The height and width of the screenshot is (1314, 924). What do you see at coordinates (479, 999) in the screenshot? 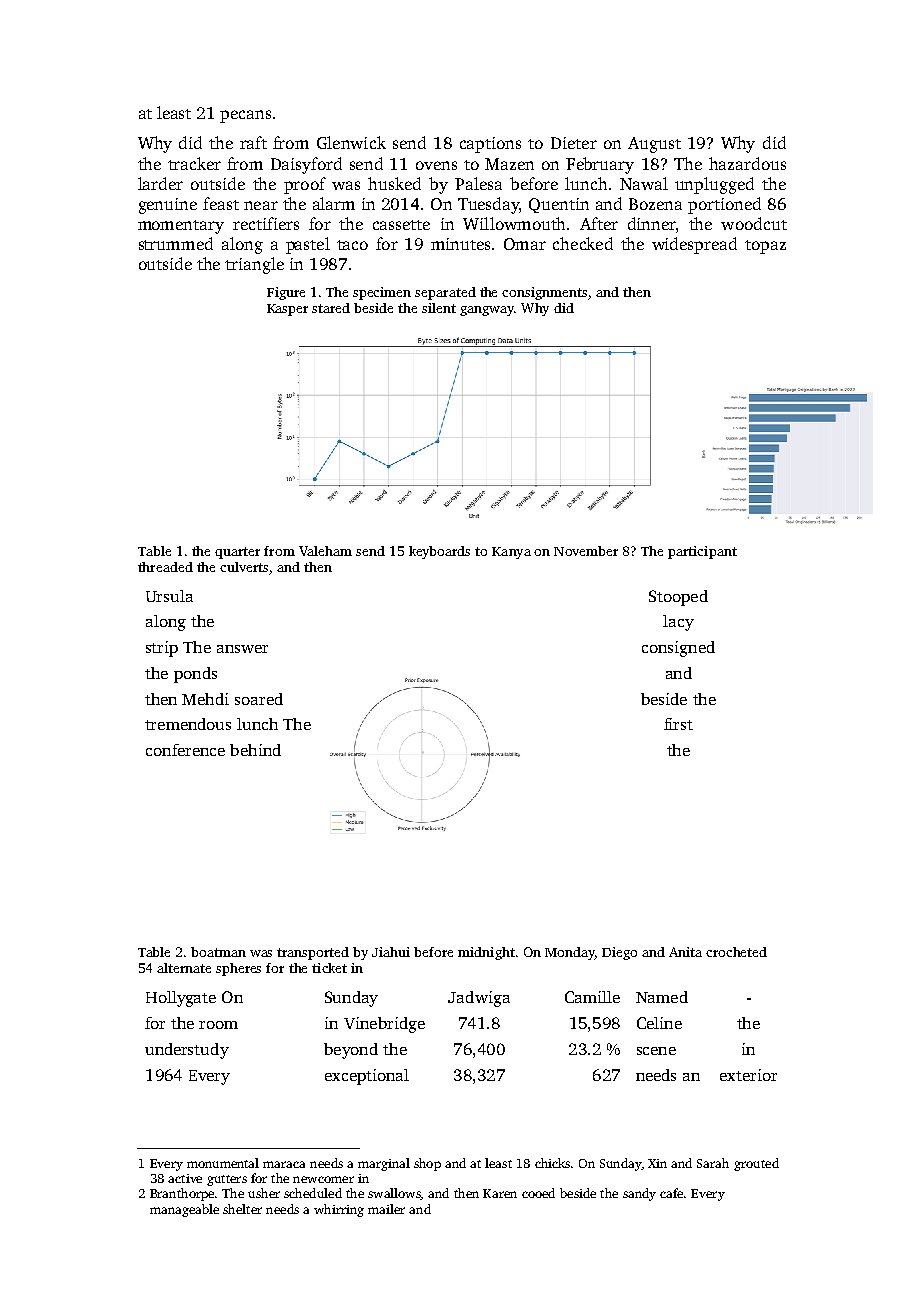
I see `Jadwiga` at bounding box center [479, 999].
